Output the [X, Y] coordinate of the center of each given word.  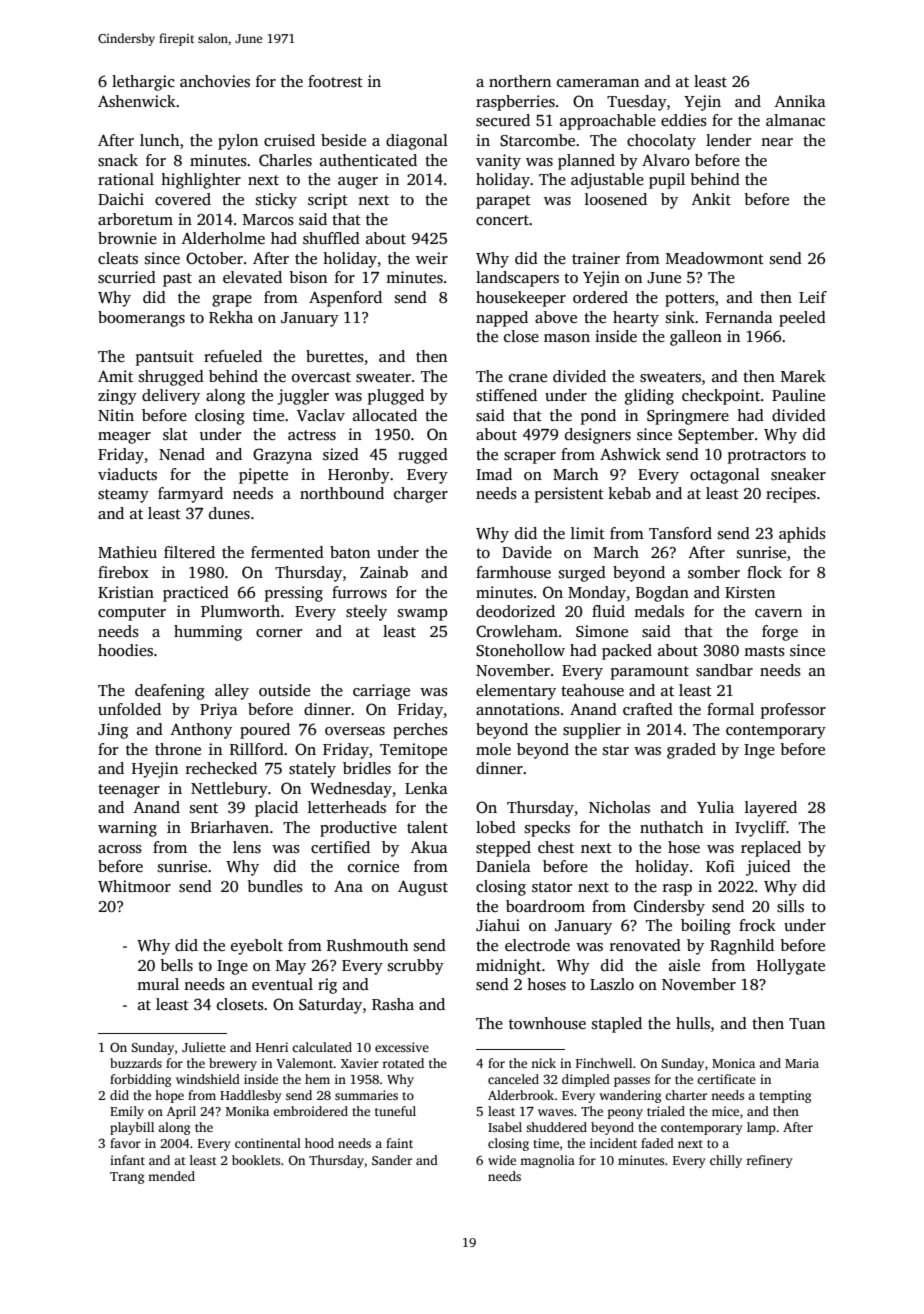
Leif [813, 297]
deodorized [515, 611]
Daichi [121, 199]
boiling [706, 927]
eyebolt [257, 947]
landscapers [517, 279]
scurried [127, 277]
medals [659, 611]
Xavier [360, 1063]
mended [171, 1176]
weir [432, 258]
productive [358, 829]
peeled [802, 319]
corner [279, 633]
